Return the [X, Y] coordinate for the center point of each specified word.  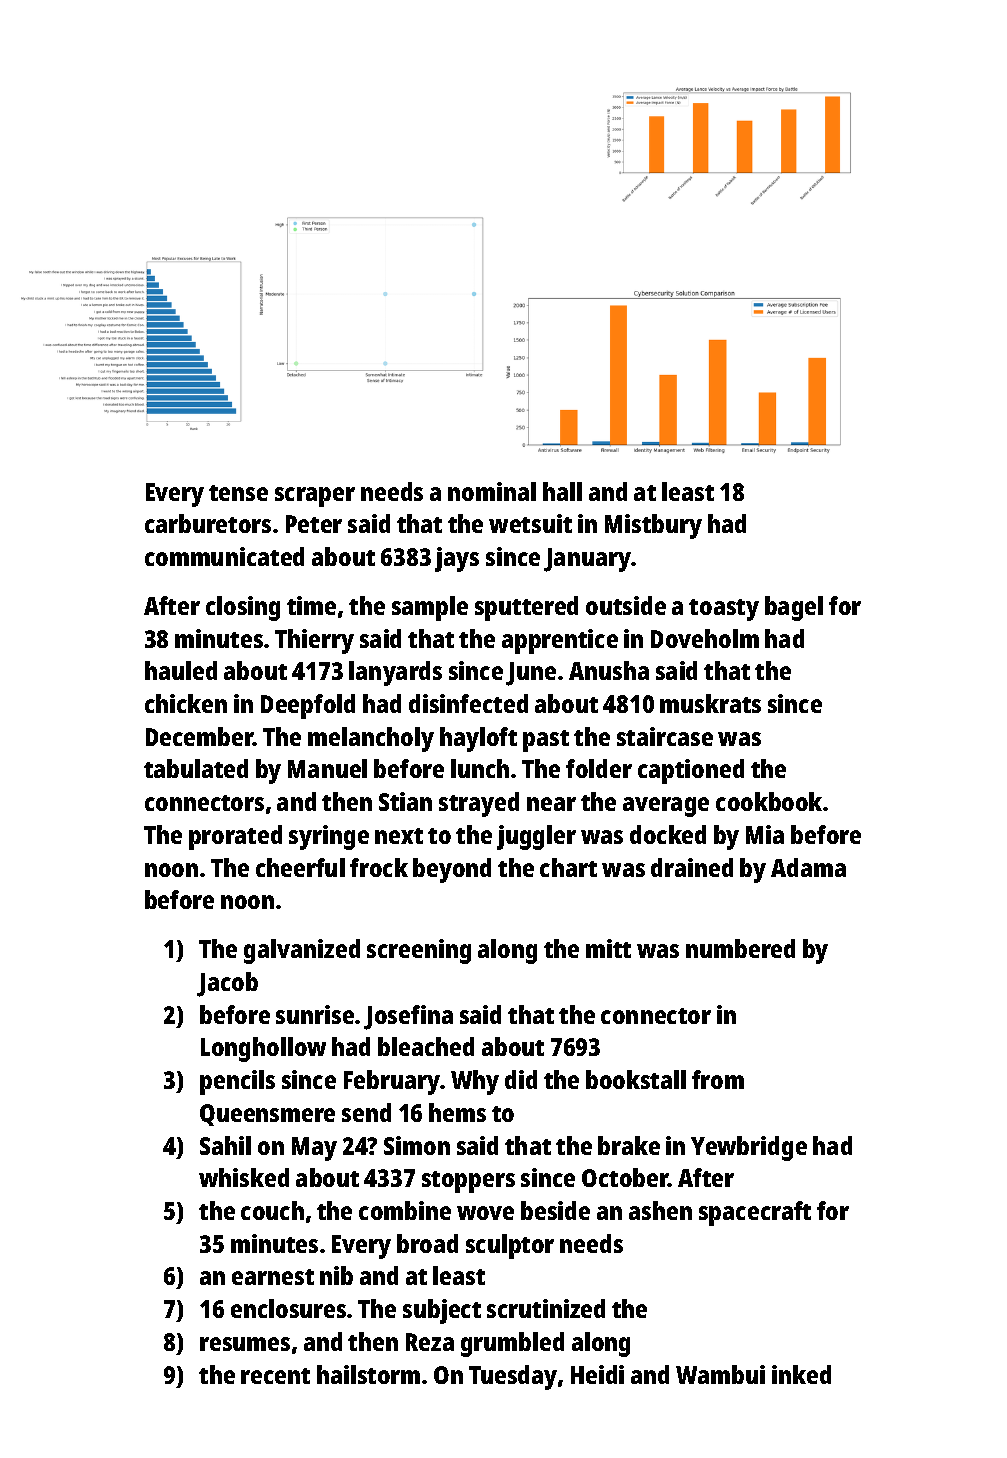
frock [379, 867]
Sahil [225, 1145]
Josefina [408, 1017]
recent [275, 1376]
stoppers [468, 1182]
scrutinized [546, 1308]
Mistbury [653, 526]
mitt [608, 948]
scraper [315, 497]
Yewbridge [749, 1148]
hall [562, 491]
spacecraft [755, 1213]
